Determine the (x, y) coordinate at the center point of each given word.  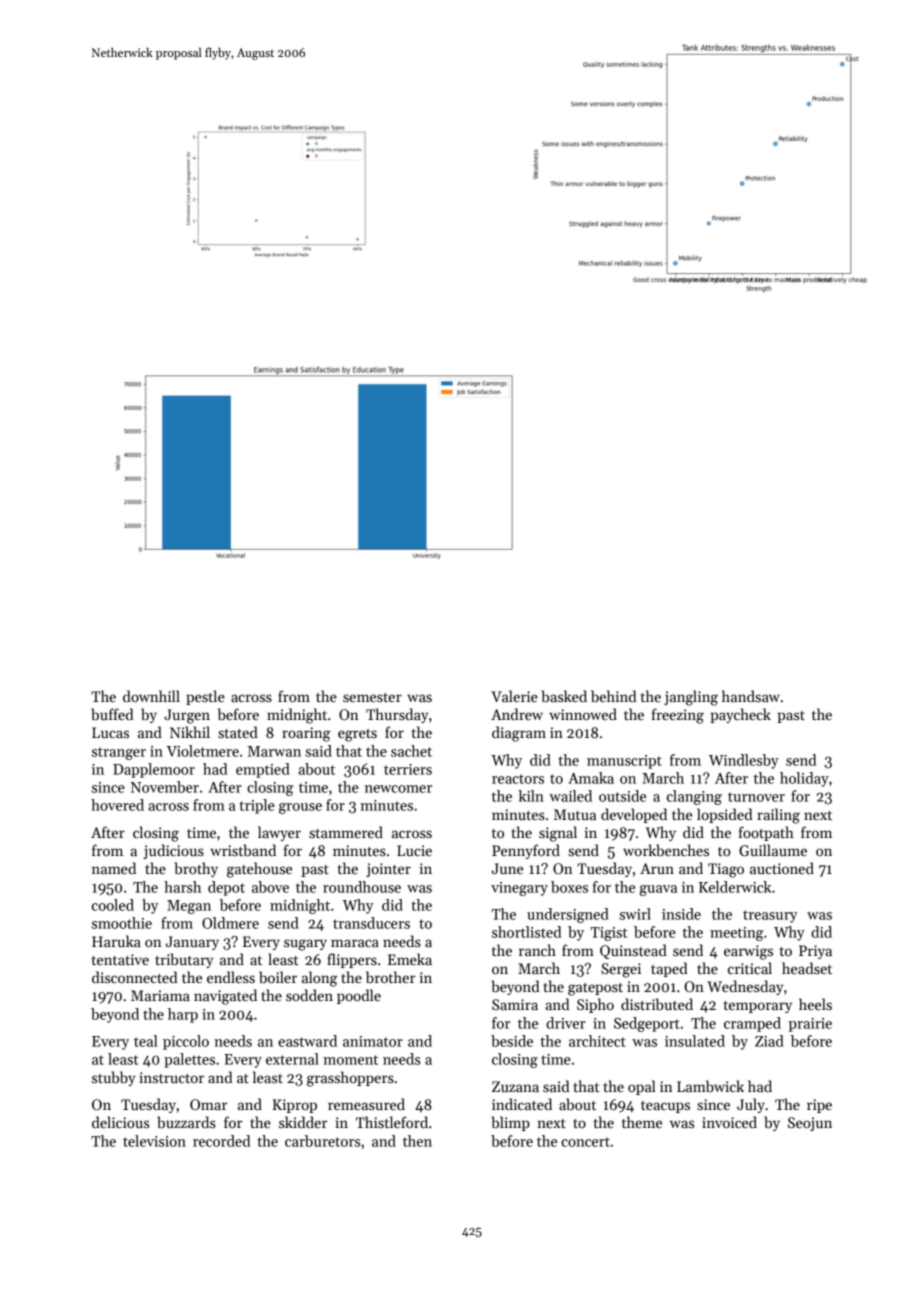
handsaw (751, 696)
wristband (243, 850)
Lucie (414, 850)
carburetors (322, 1141)
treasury (770, 916)
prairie (810, 1025)
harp (183, 1015)
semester (372, 697)
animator (373, 1041)
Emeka (410, 959)
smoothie (122, 923)
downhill (151, 696)
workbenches (666, 850)
